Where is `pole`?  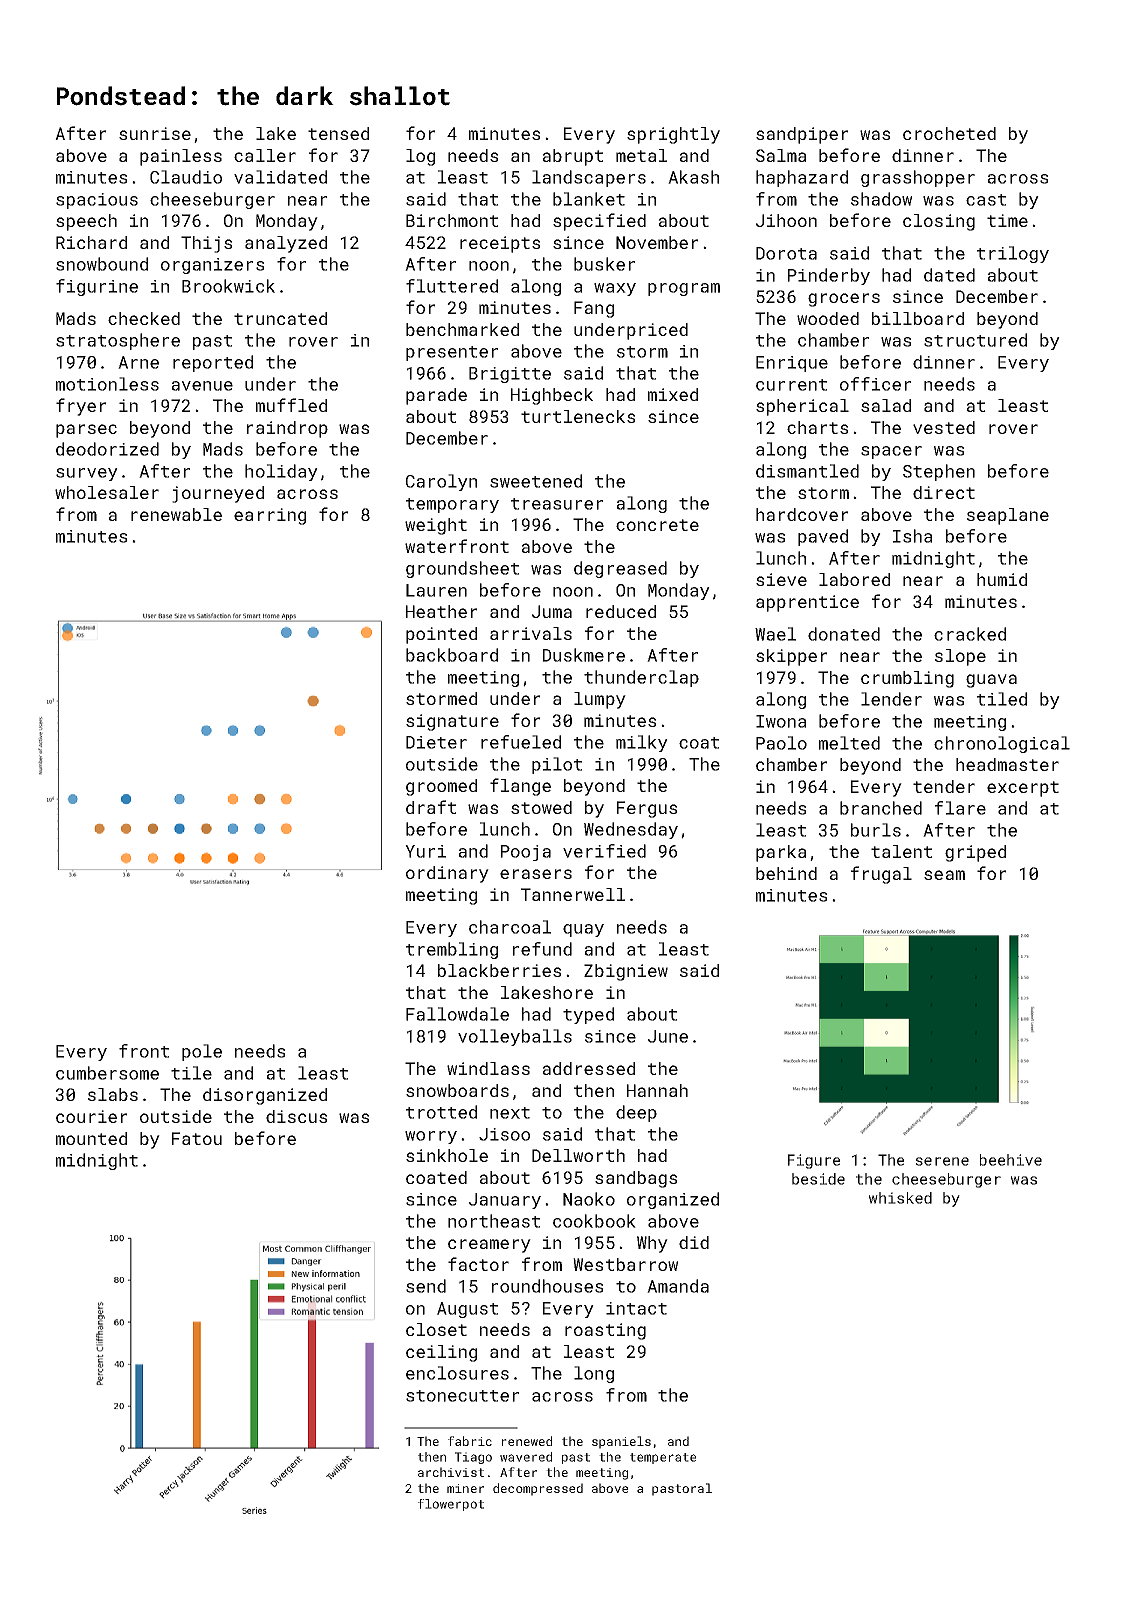 pole is located at coordinates (202, 1052).
